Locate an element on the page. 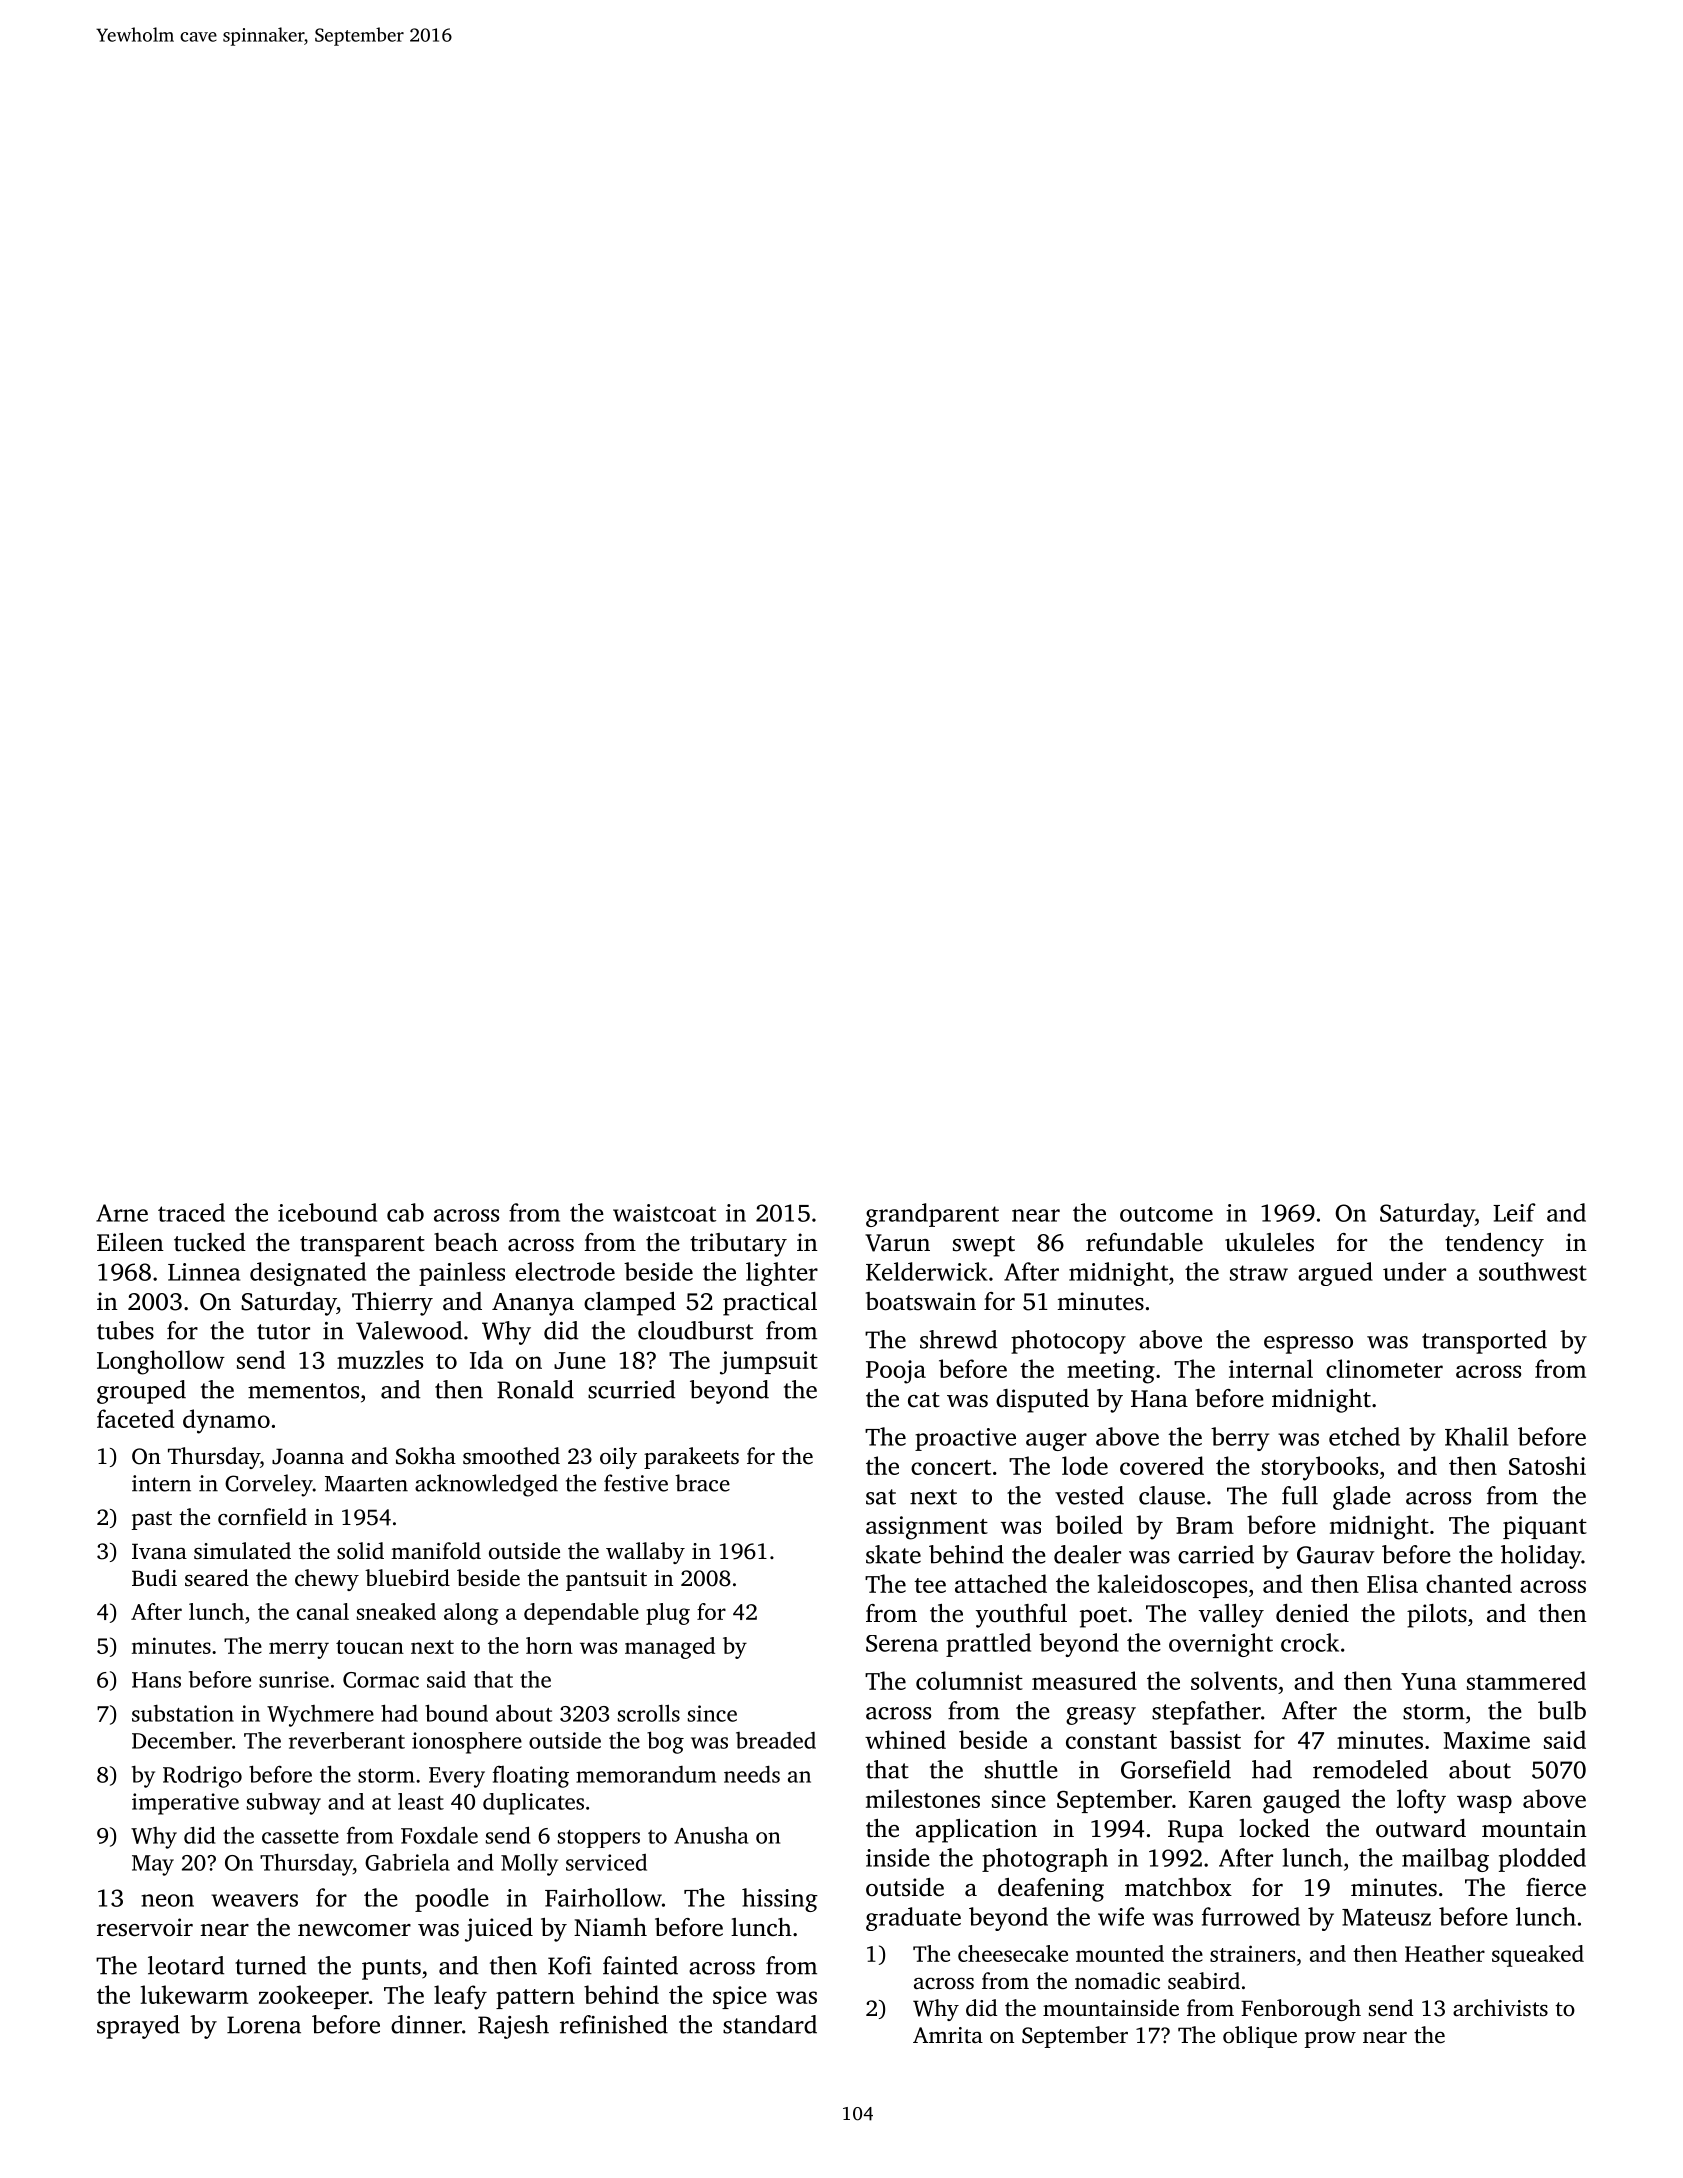 The height and width of the document is (2178, 1683). tucked is located at coordinates (210, 1242).
